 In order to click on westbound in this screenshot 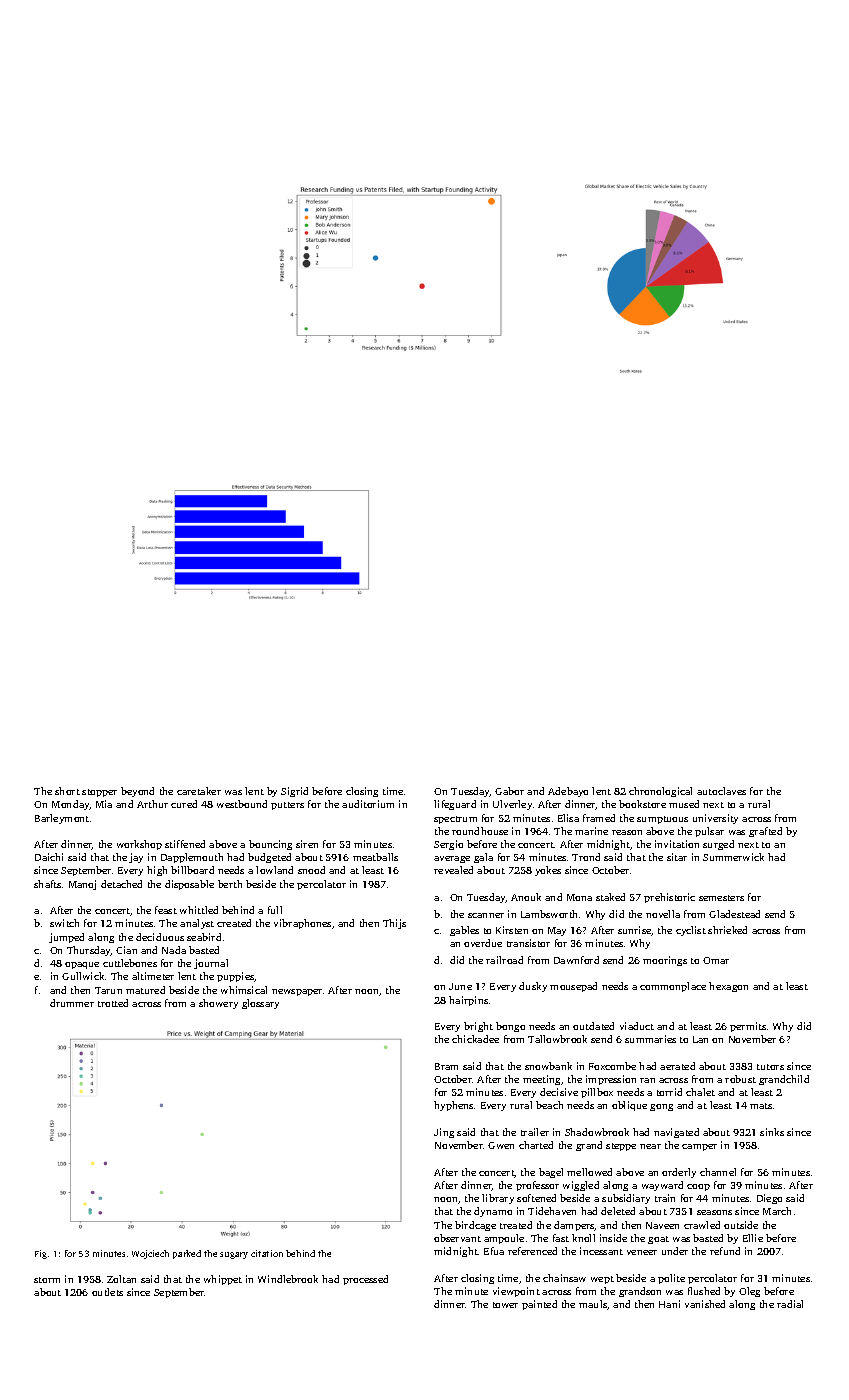, I will do `click(242, 804)`.
